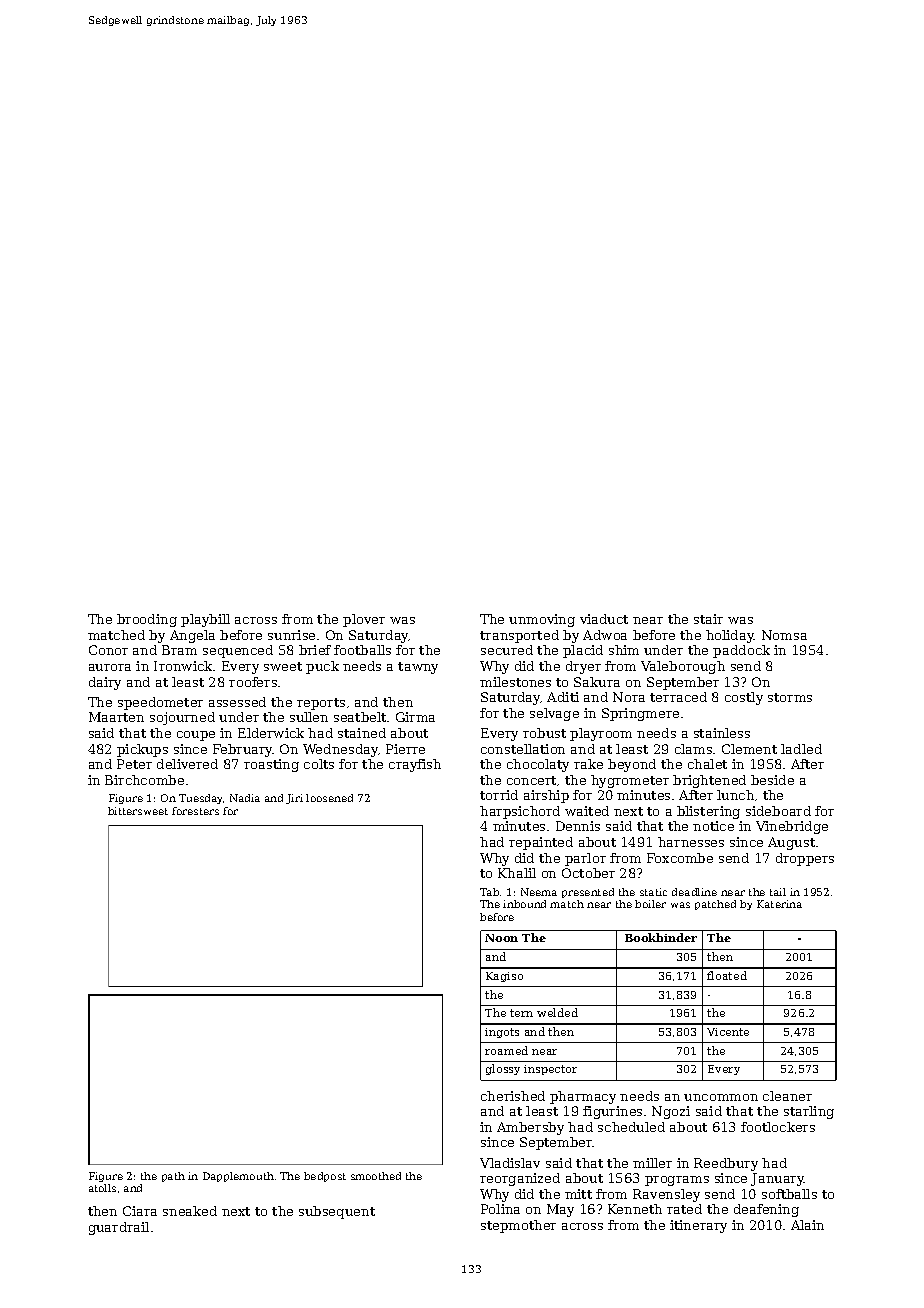 The width and height of the page is (924, 1308). What do you see at coordinates (501, 938) in the page?
I see `Noon` at bounding box center [501, 938].
